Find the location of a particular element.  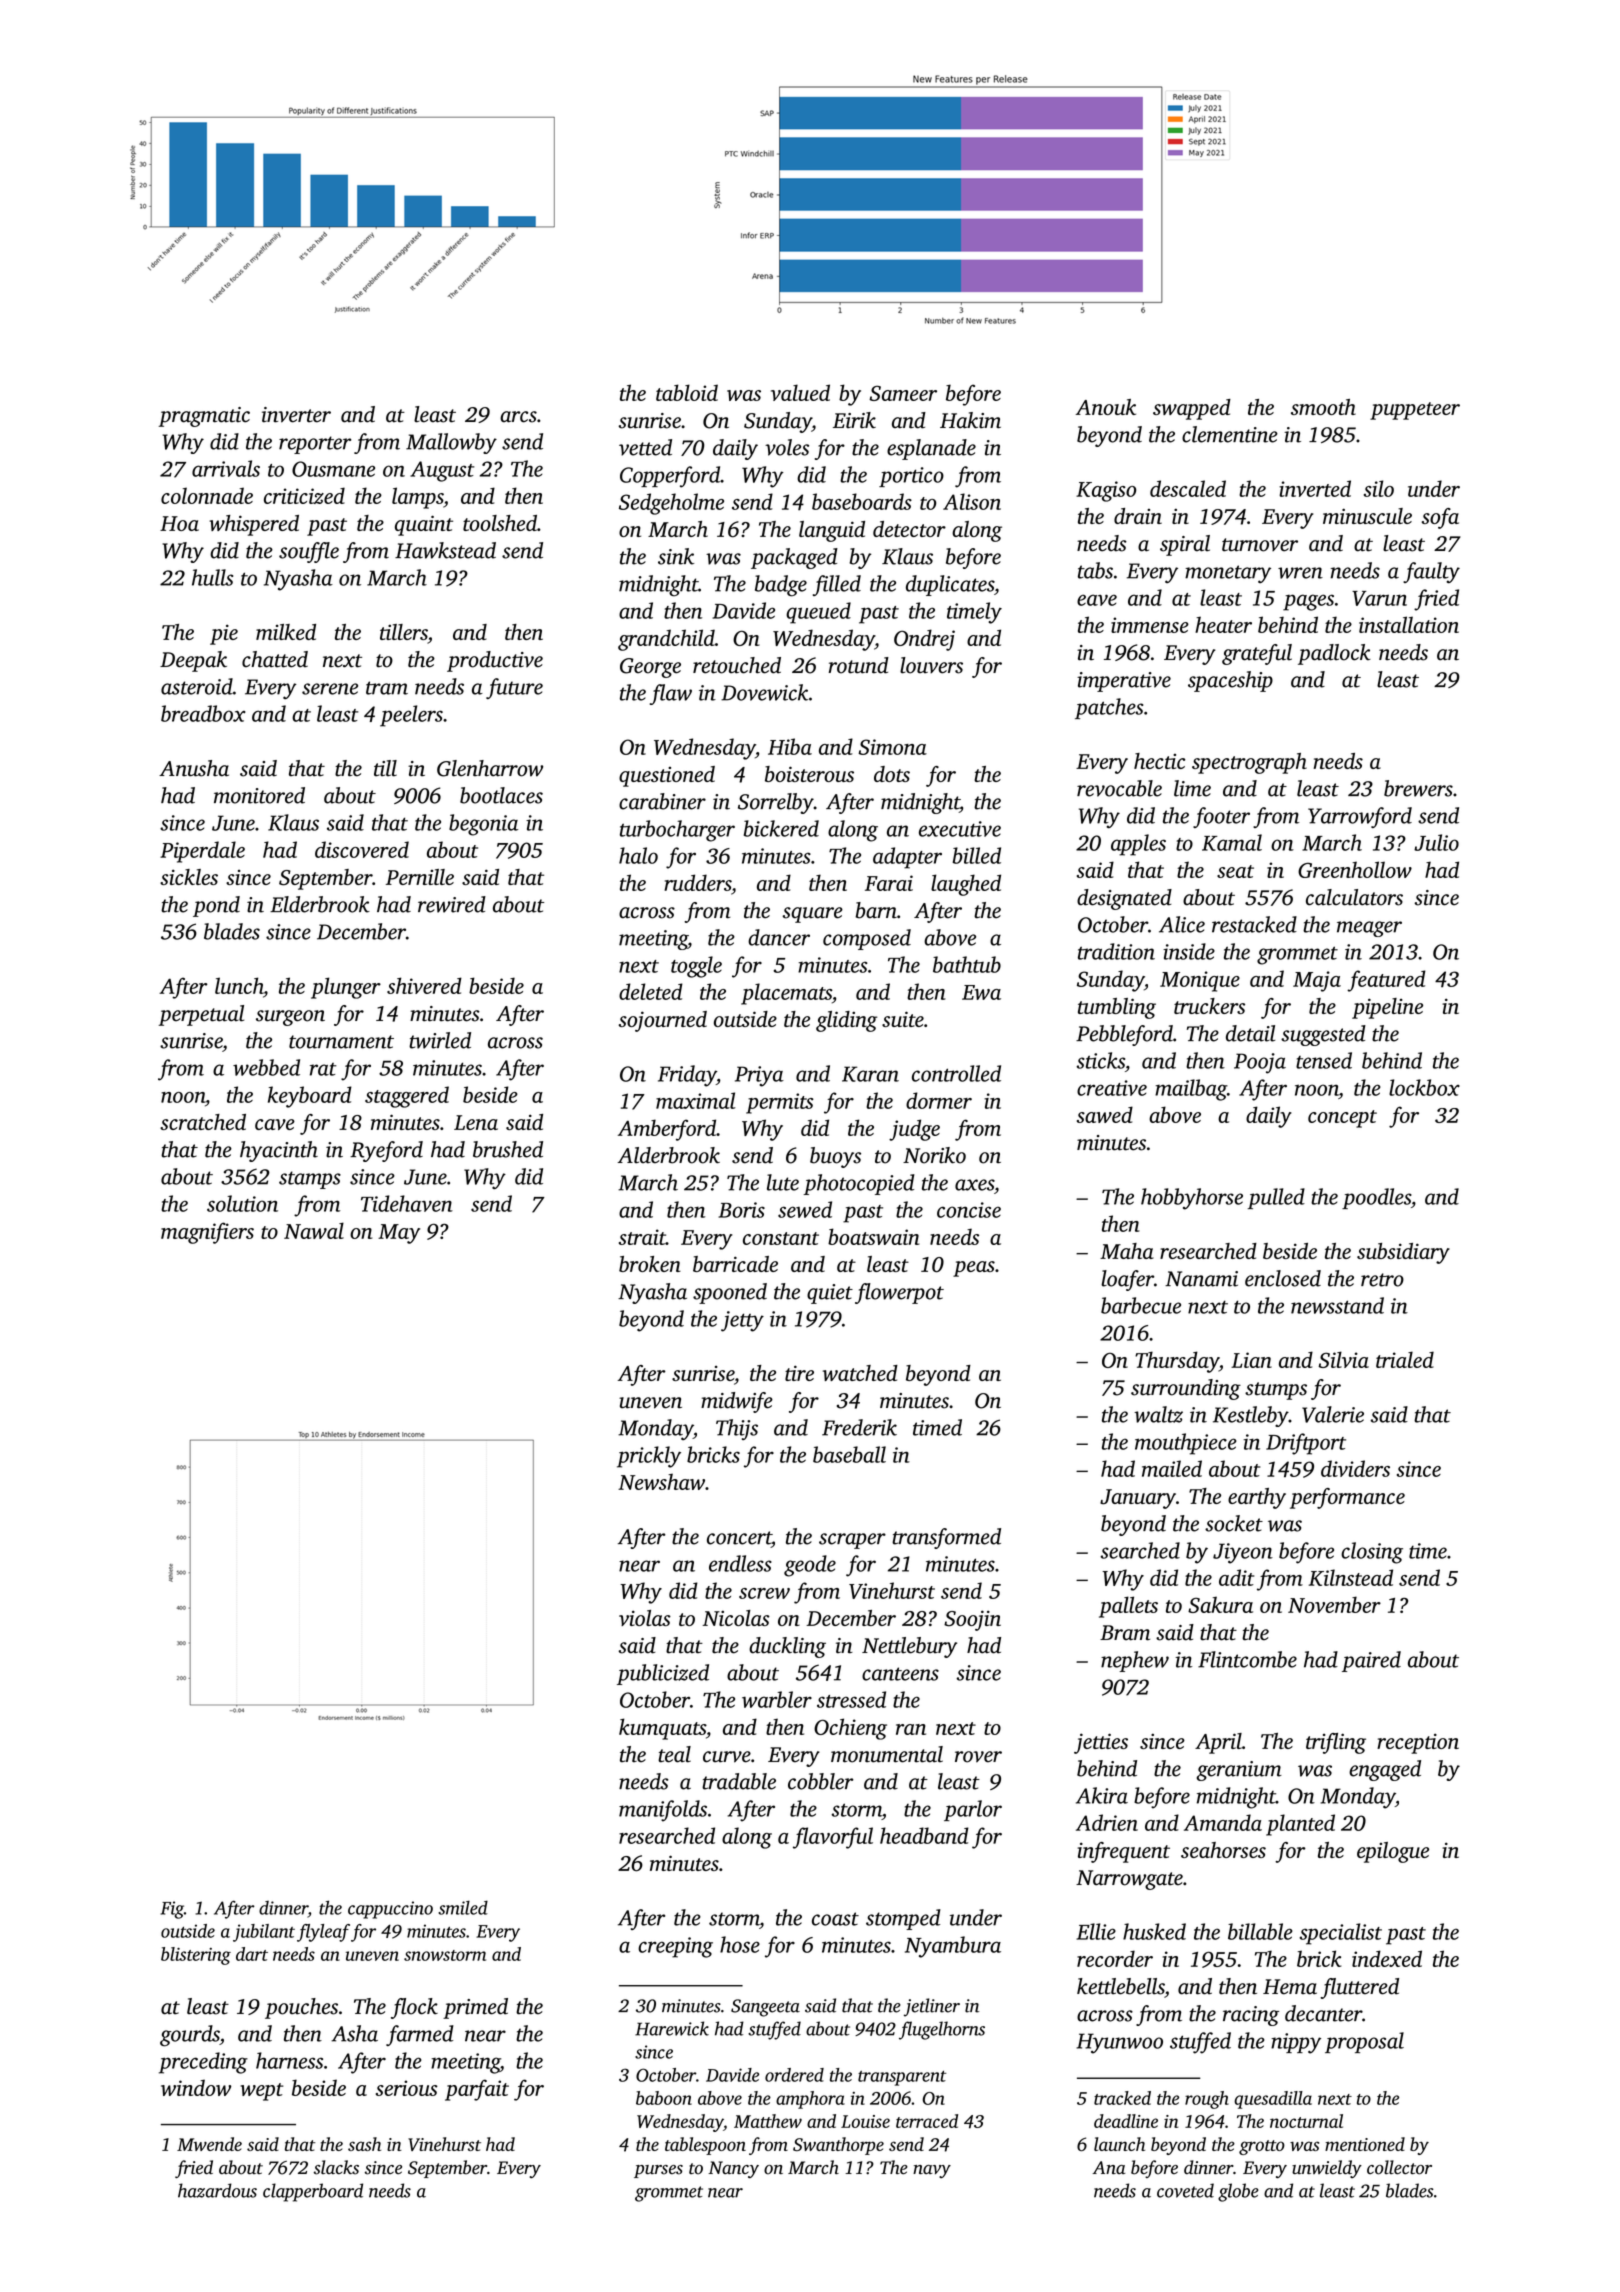

clapperboard is located at coordinates (313, 2192).
